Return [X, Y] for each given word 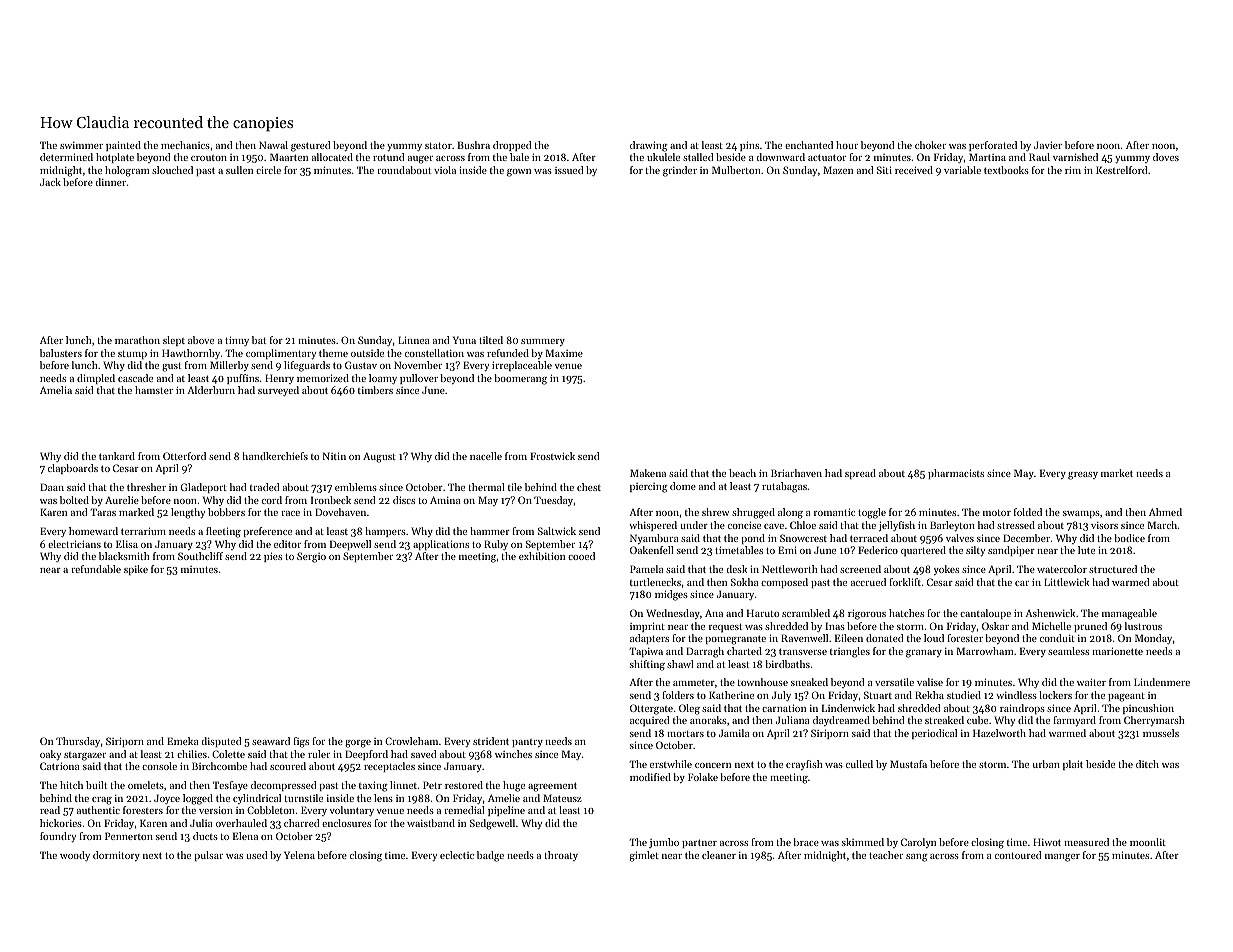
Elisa [127, 544]
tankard [117, 456]
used [256, 855]
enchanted [809, 145]
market [1117, 473]
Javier [1048, 145]
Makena [648, 473]
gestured [310, 146]
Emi [787, 550]
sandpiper [1011, 551]
